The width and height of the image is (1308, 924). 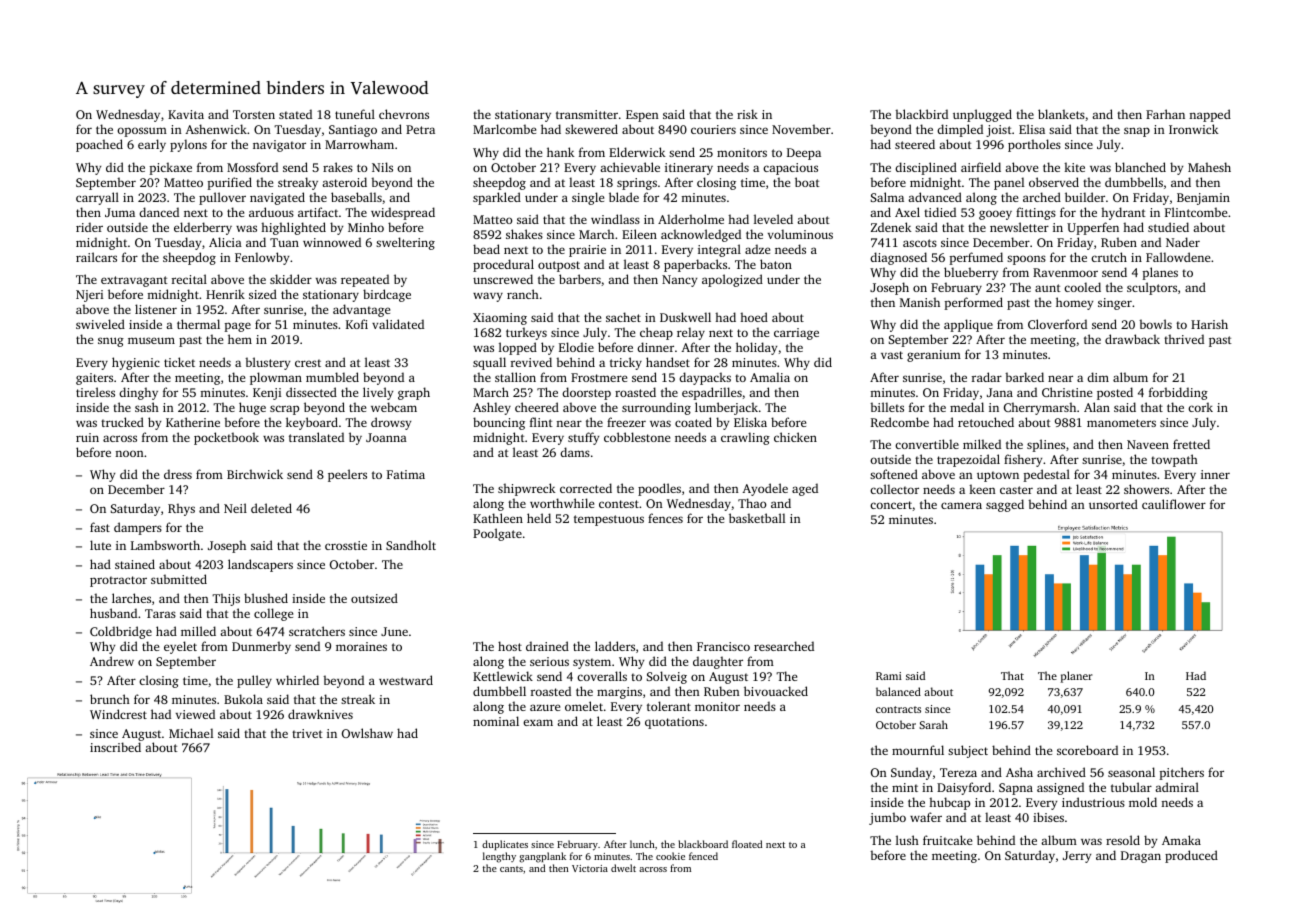 I want to click on posted, so click(x=1115, y=393).
